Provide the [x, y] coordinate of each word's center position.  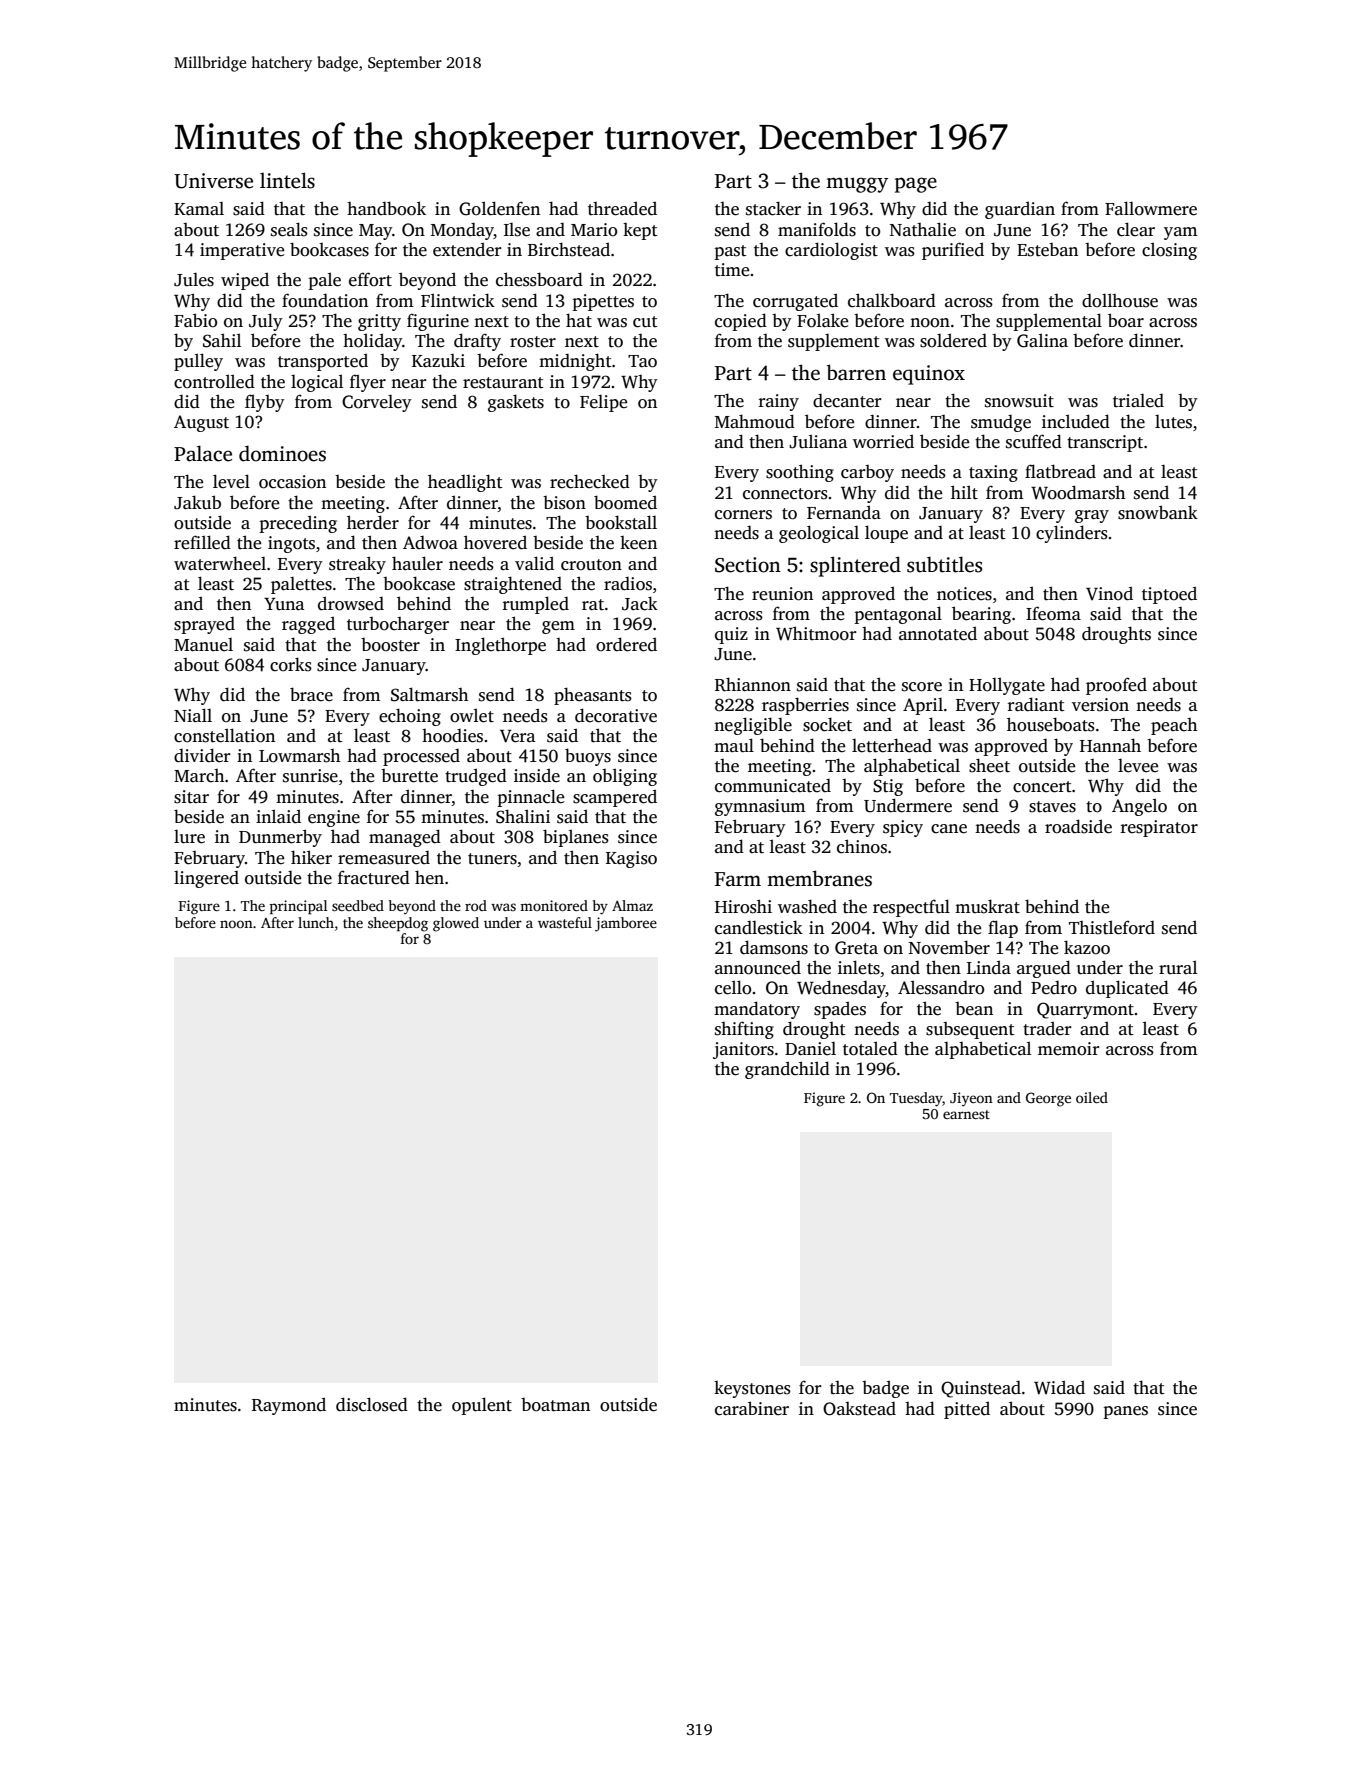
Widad [1059, 1387]
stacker [773, 208]
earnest [966, 1114]
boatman [555, 1405]
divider [202, 755]
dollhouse [1120, 300]
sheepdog [398, 924]
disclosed [372, 1404]
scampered [615, 798]
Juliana [818, 441]
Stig [888, 787]
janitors [743, 1050]
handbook [386, 208]
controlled [214, 381]
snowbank [1158, 512]
